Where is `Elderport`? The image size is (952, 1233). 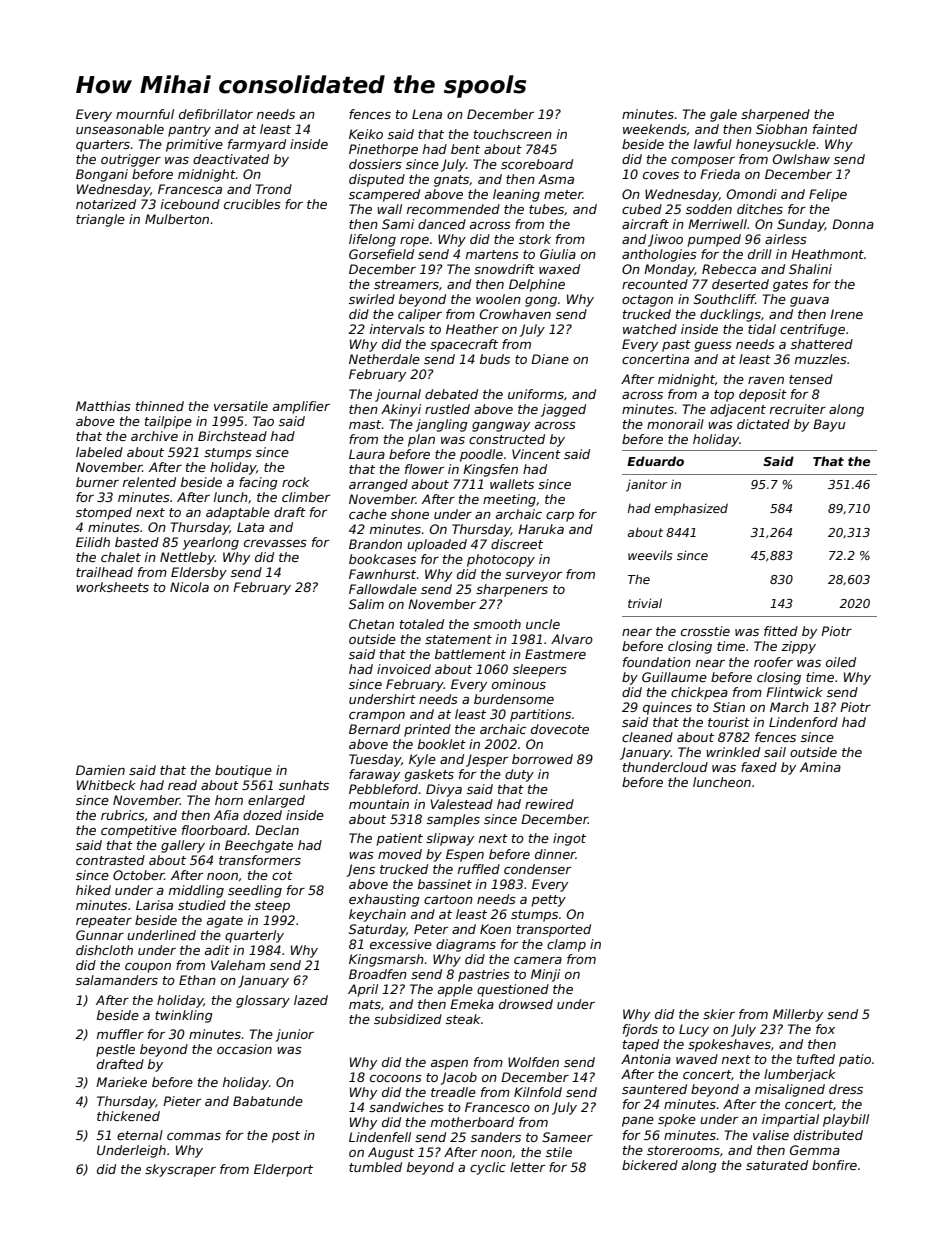
Elderport is located at coordinates (283, 1170).
